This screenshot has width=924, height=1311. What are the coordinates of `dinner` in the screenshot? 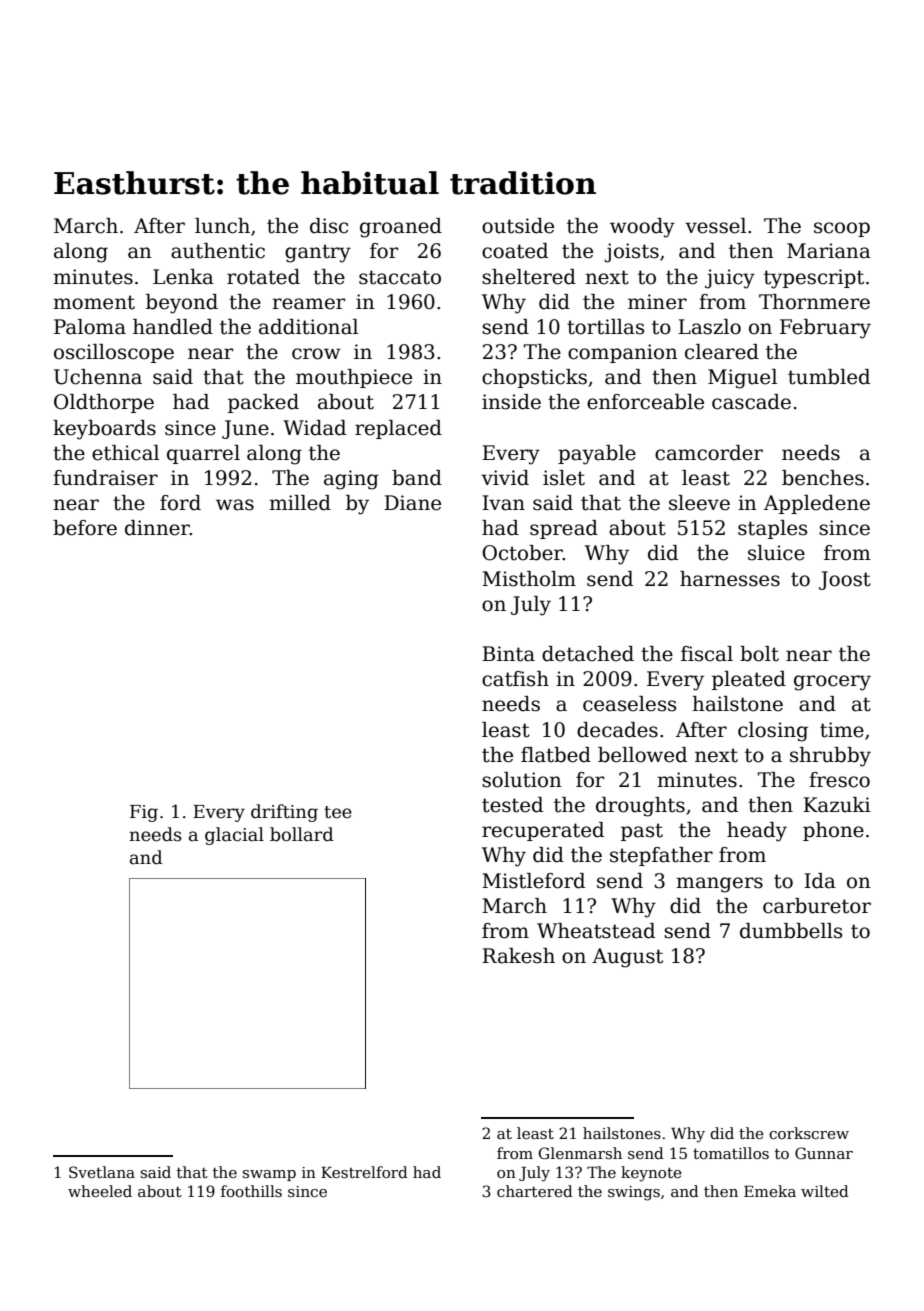 It's located at (157, 528).
